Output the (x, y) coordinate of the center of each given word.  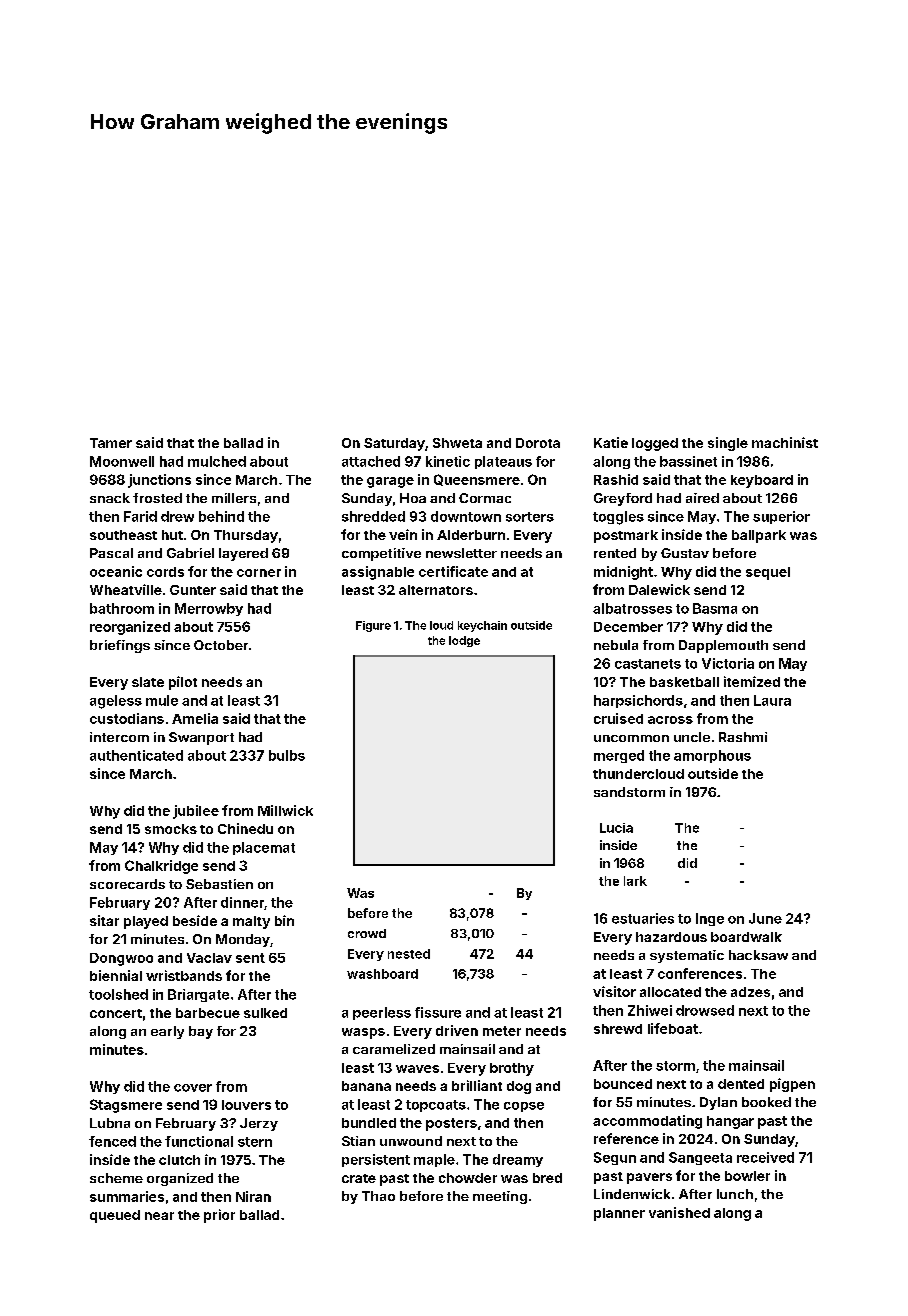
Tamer (111, 443)
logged (655, 444)
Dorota (538, 443)
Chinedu (245, 828)
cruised (618, 718)
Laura (772, 700)
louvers (246, 1105)
